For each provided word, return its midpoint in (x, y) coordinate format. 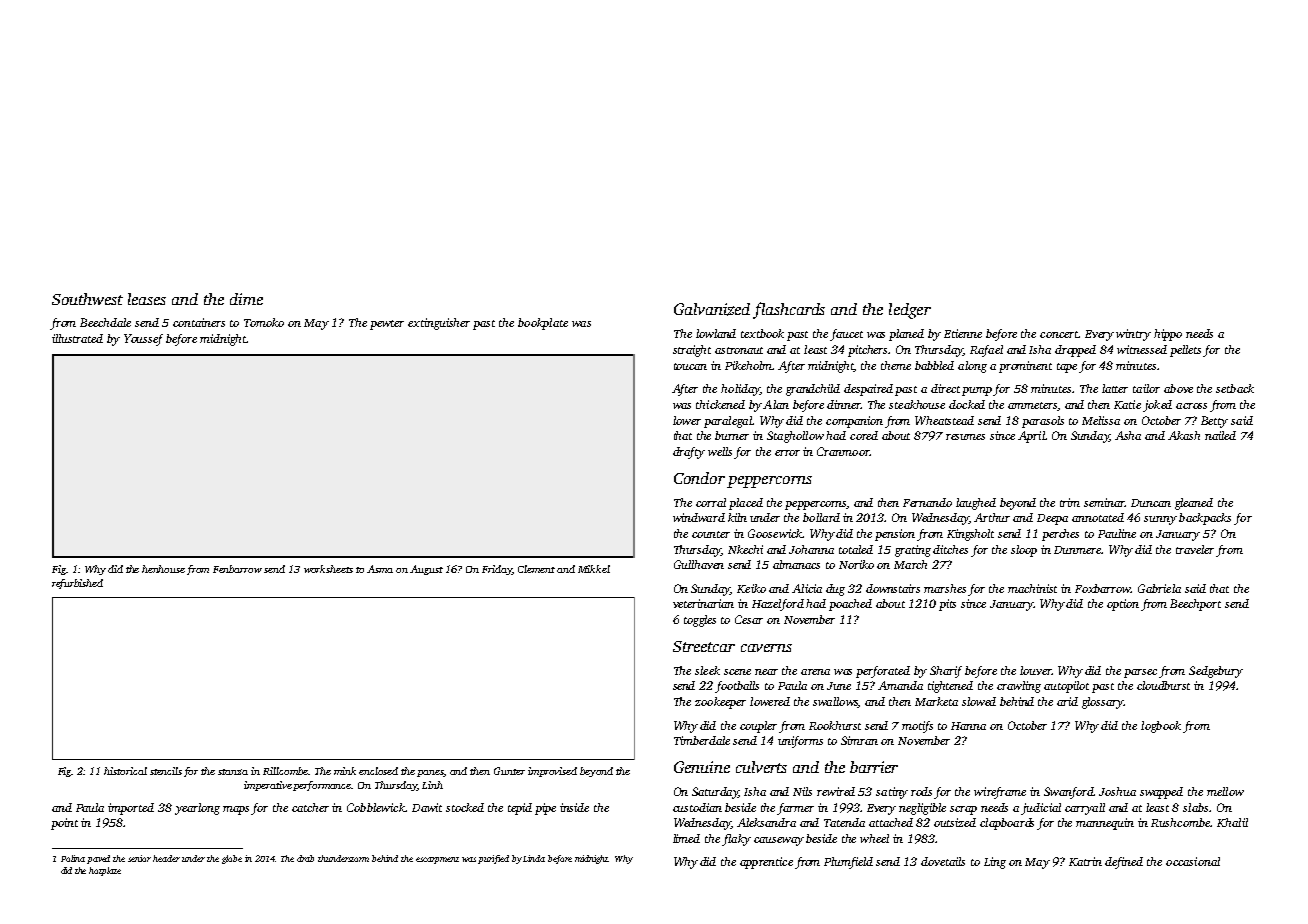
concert (1059, 334)
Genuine (702, 767)
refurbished (77, 584)
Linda (534, 858)
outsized (955, 822)
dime (246, 299)
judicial (1041, 809)
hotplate (105, 871)
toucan (690, 366)
